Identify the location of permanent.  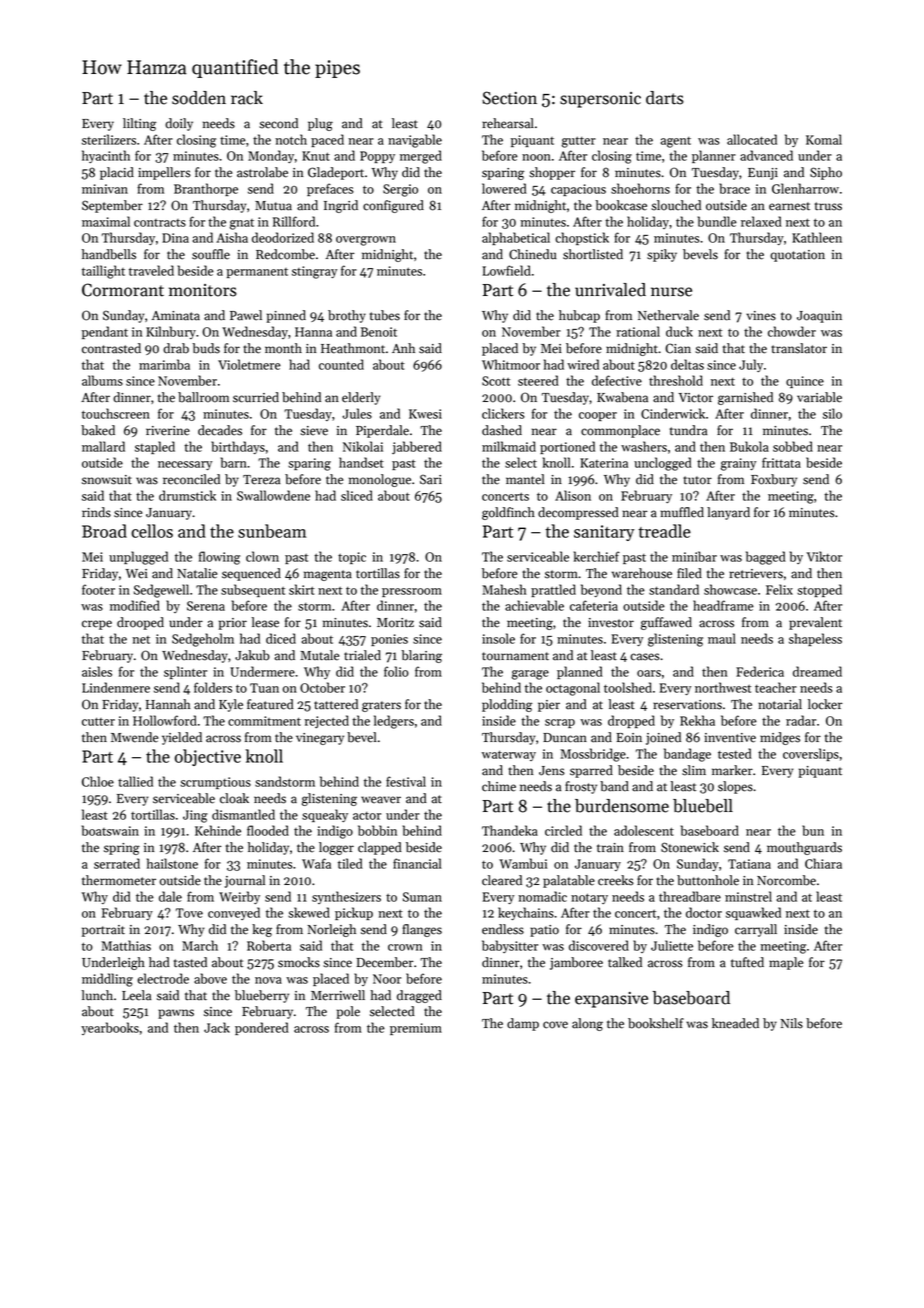
(257, 273).
